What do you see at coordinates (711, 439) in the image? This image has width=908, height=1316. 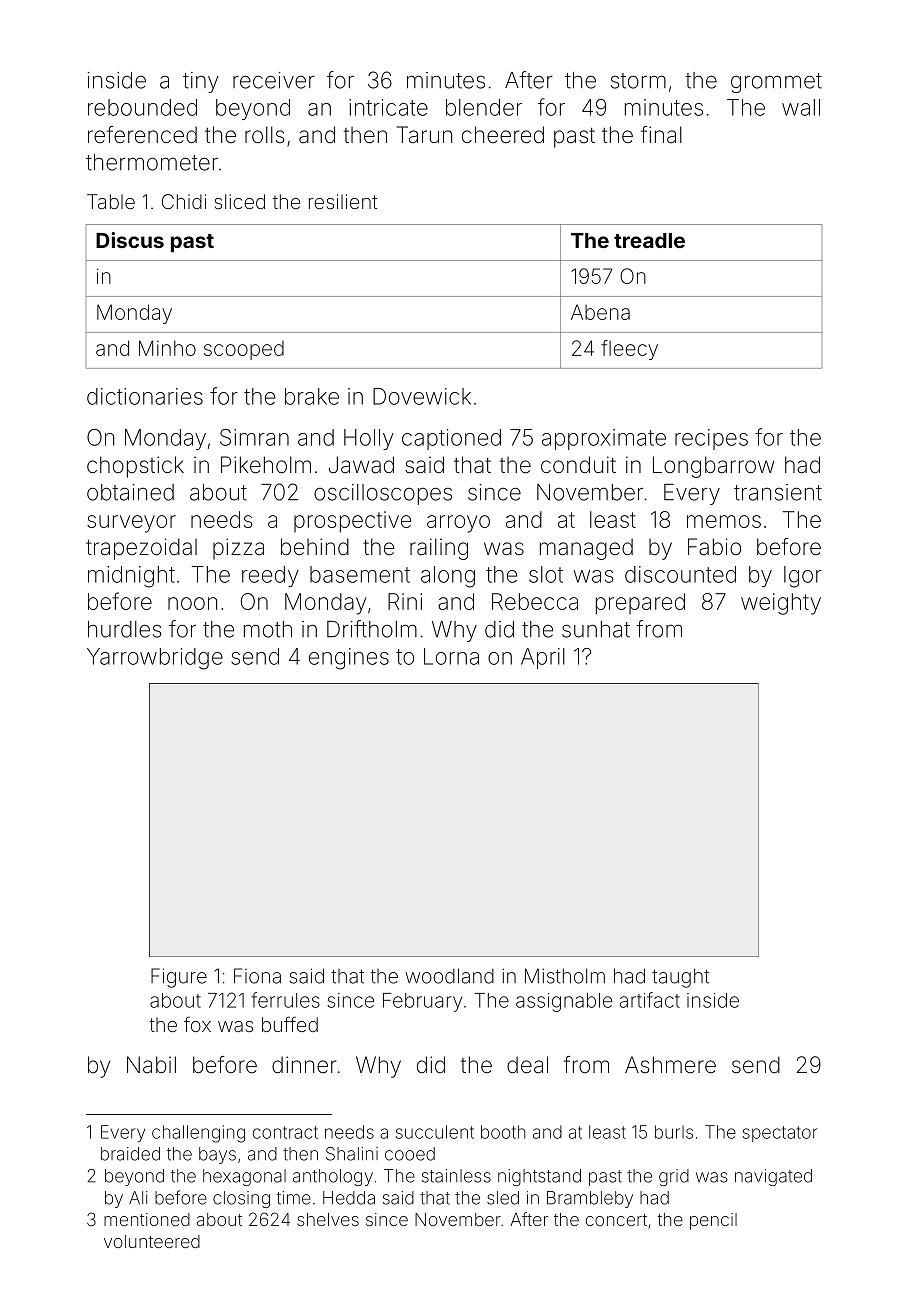 I see `recipes` at bounding box center [711, 439].
